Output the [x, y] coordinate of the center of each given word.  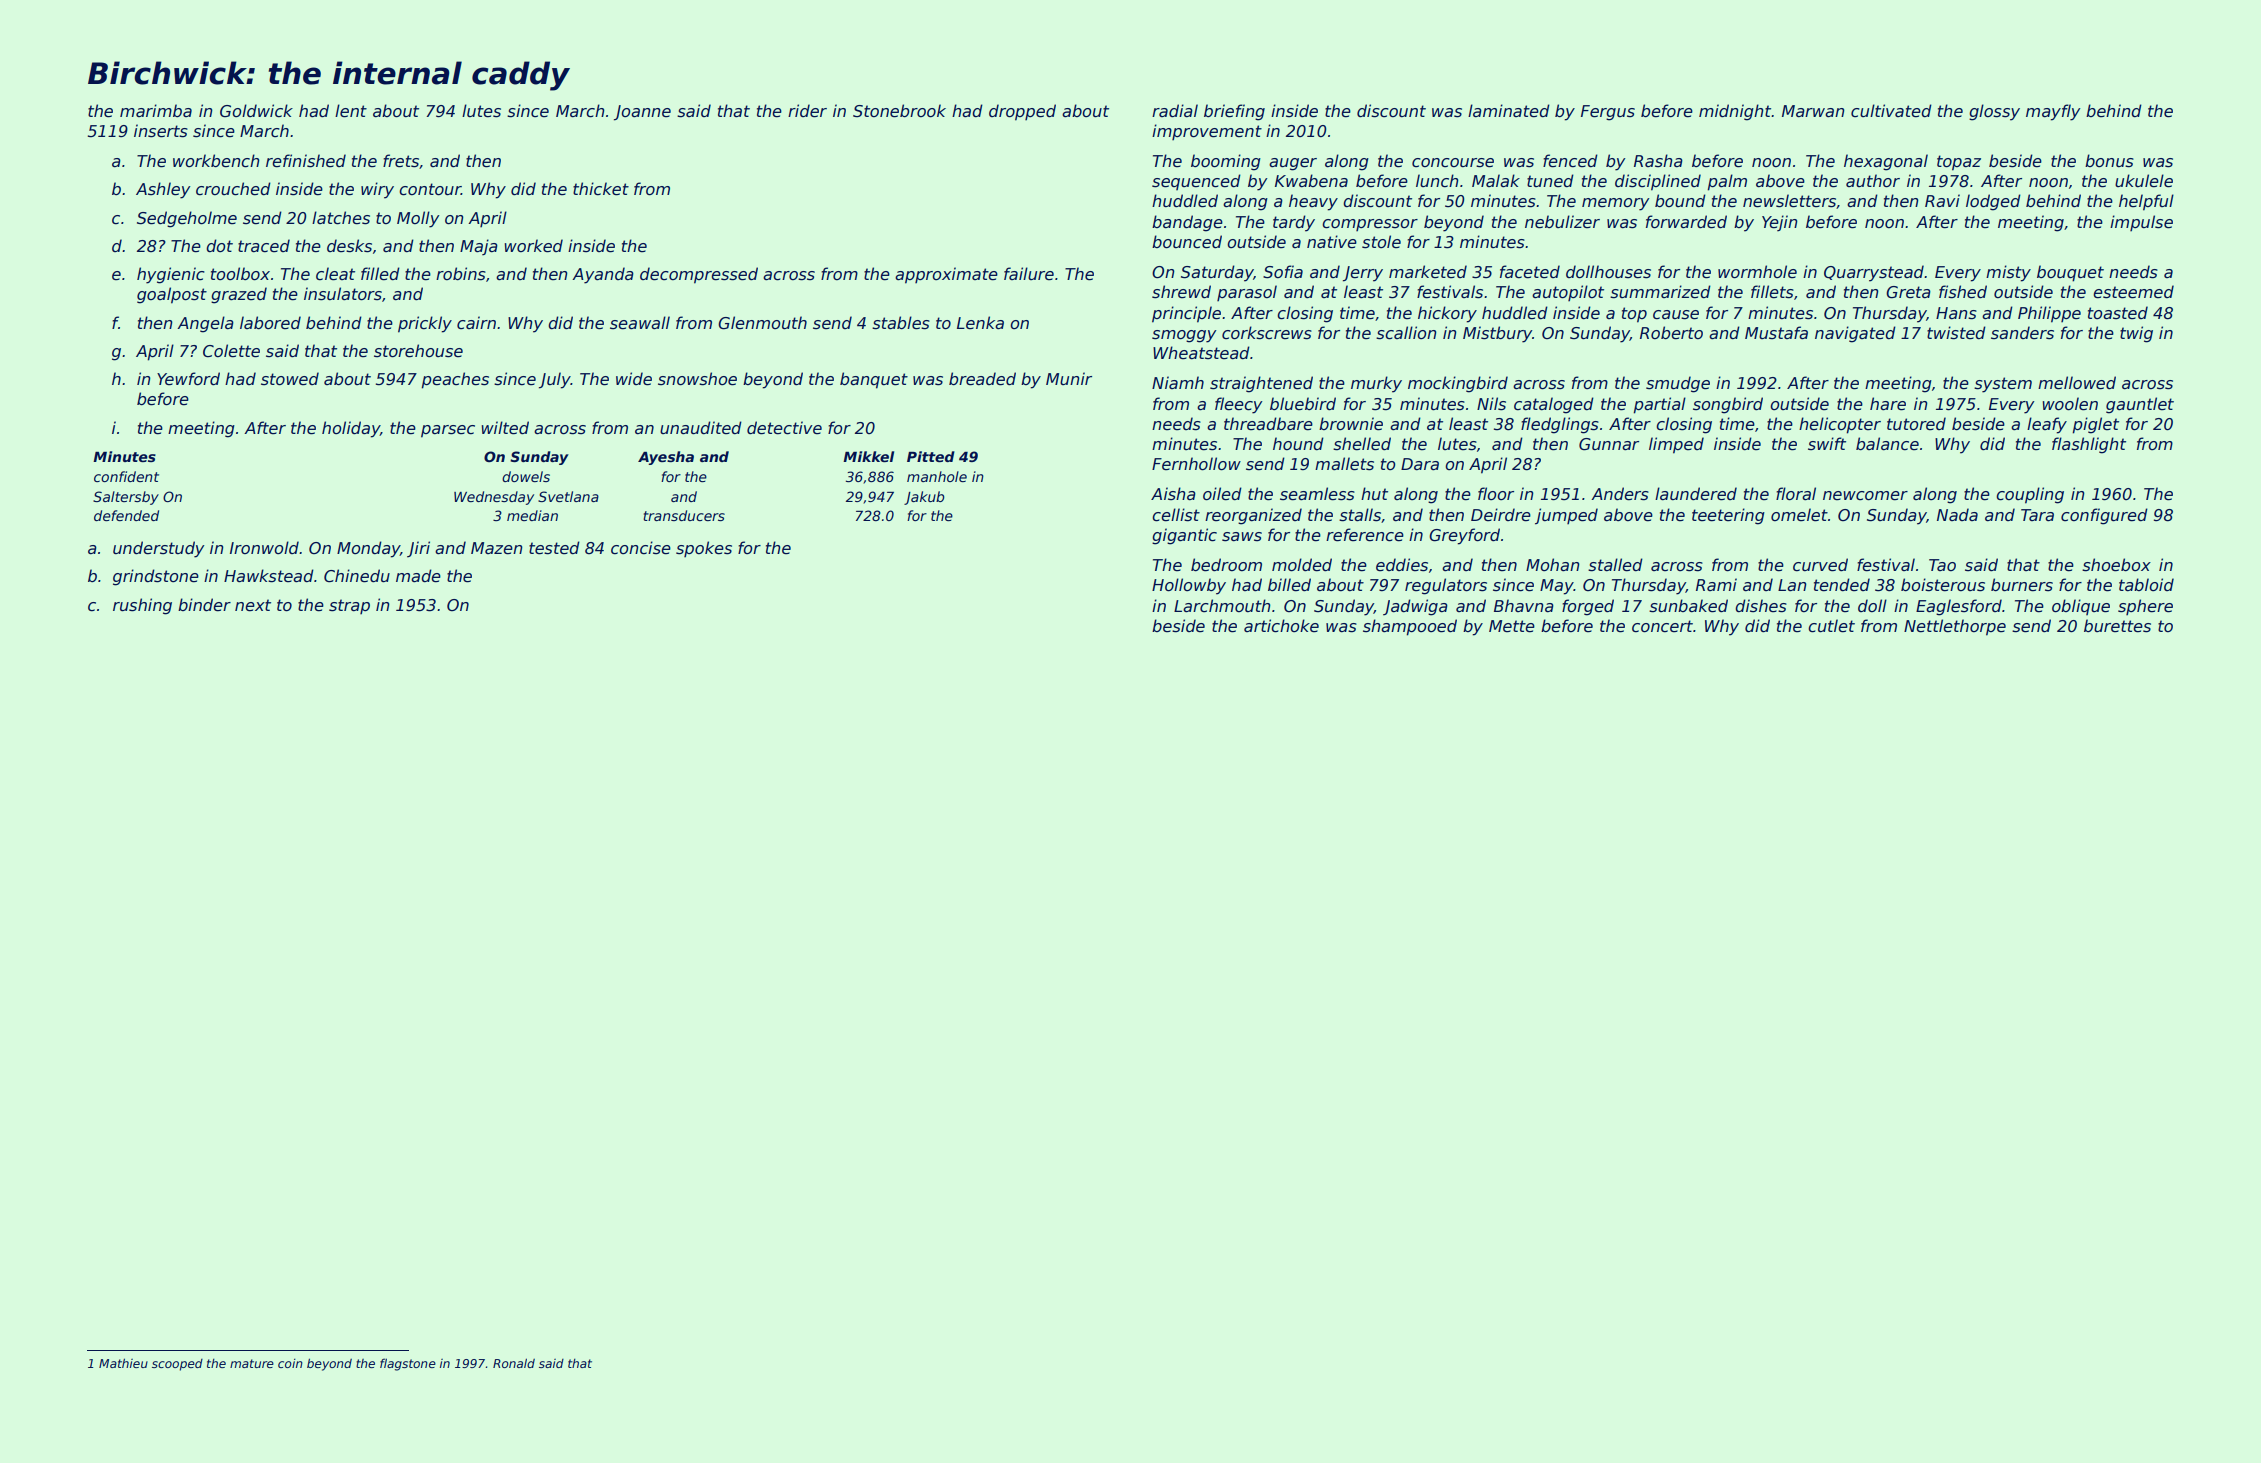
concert [1662, 626]
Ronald [514, 1363]
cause [1676, 315]
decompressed [699, 275]
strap [349, 607]
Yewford [188, 379]
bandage [1187, 223]
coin [290, 1363]
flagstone [408, 1364]
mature [252, 1363]
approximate [946, 275]
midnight [1735, 112]
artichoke [1281, 626]
